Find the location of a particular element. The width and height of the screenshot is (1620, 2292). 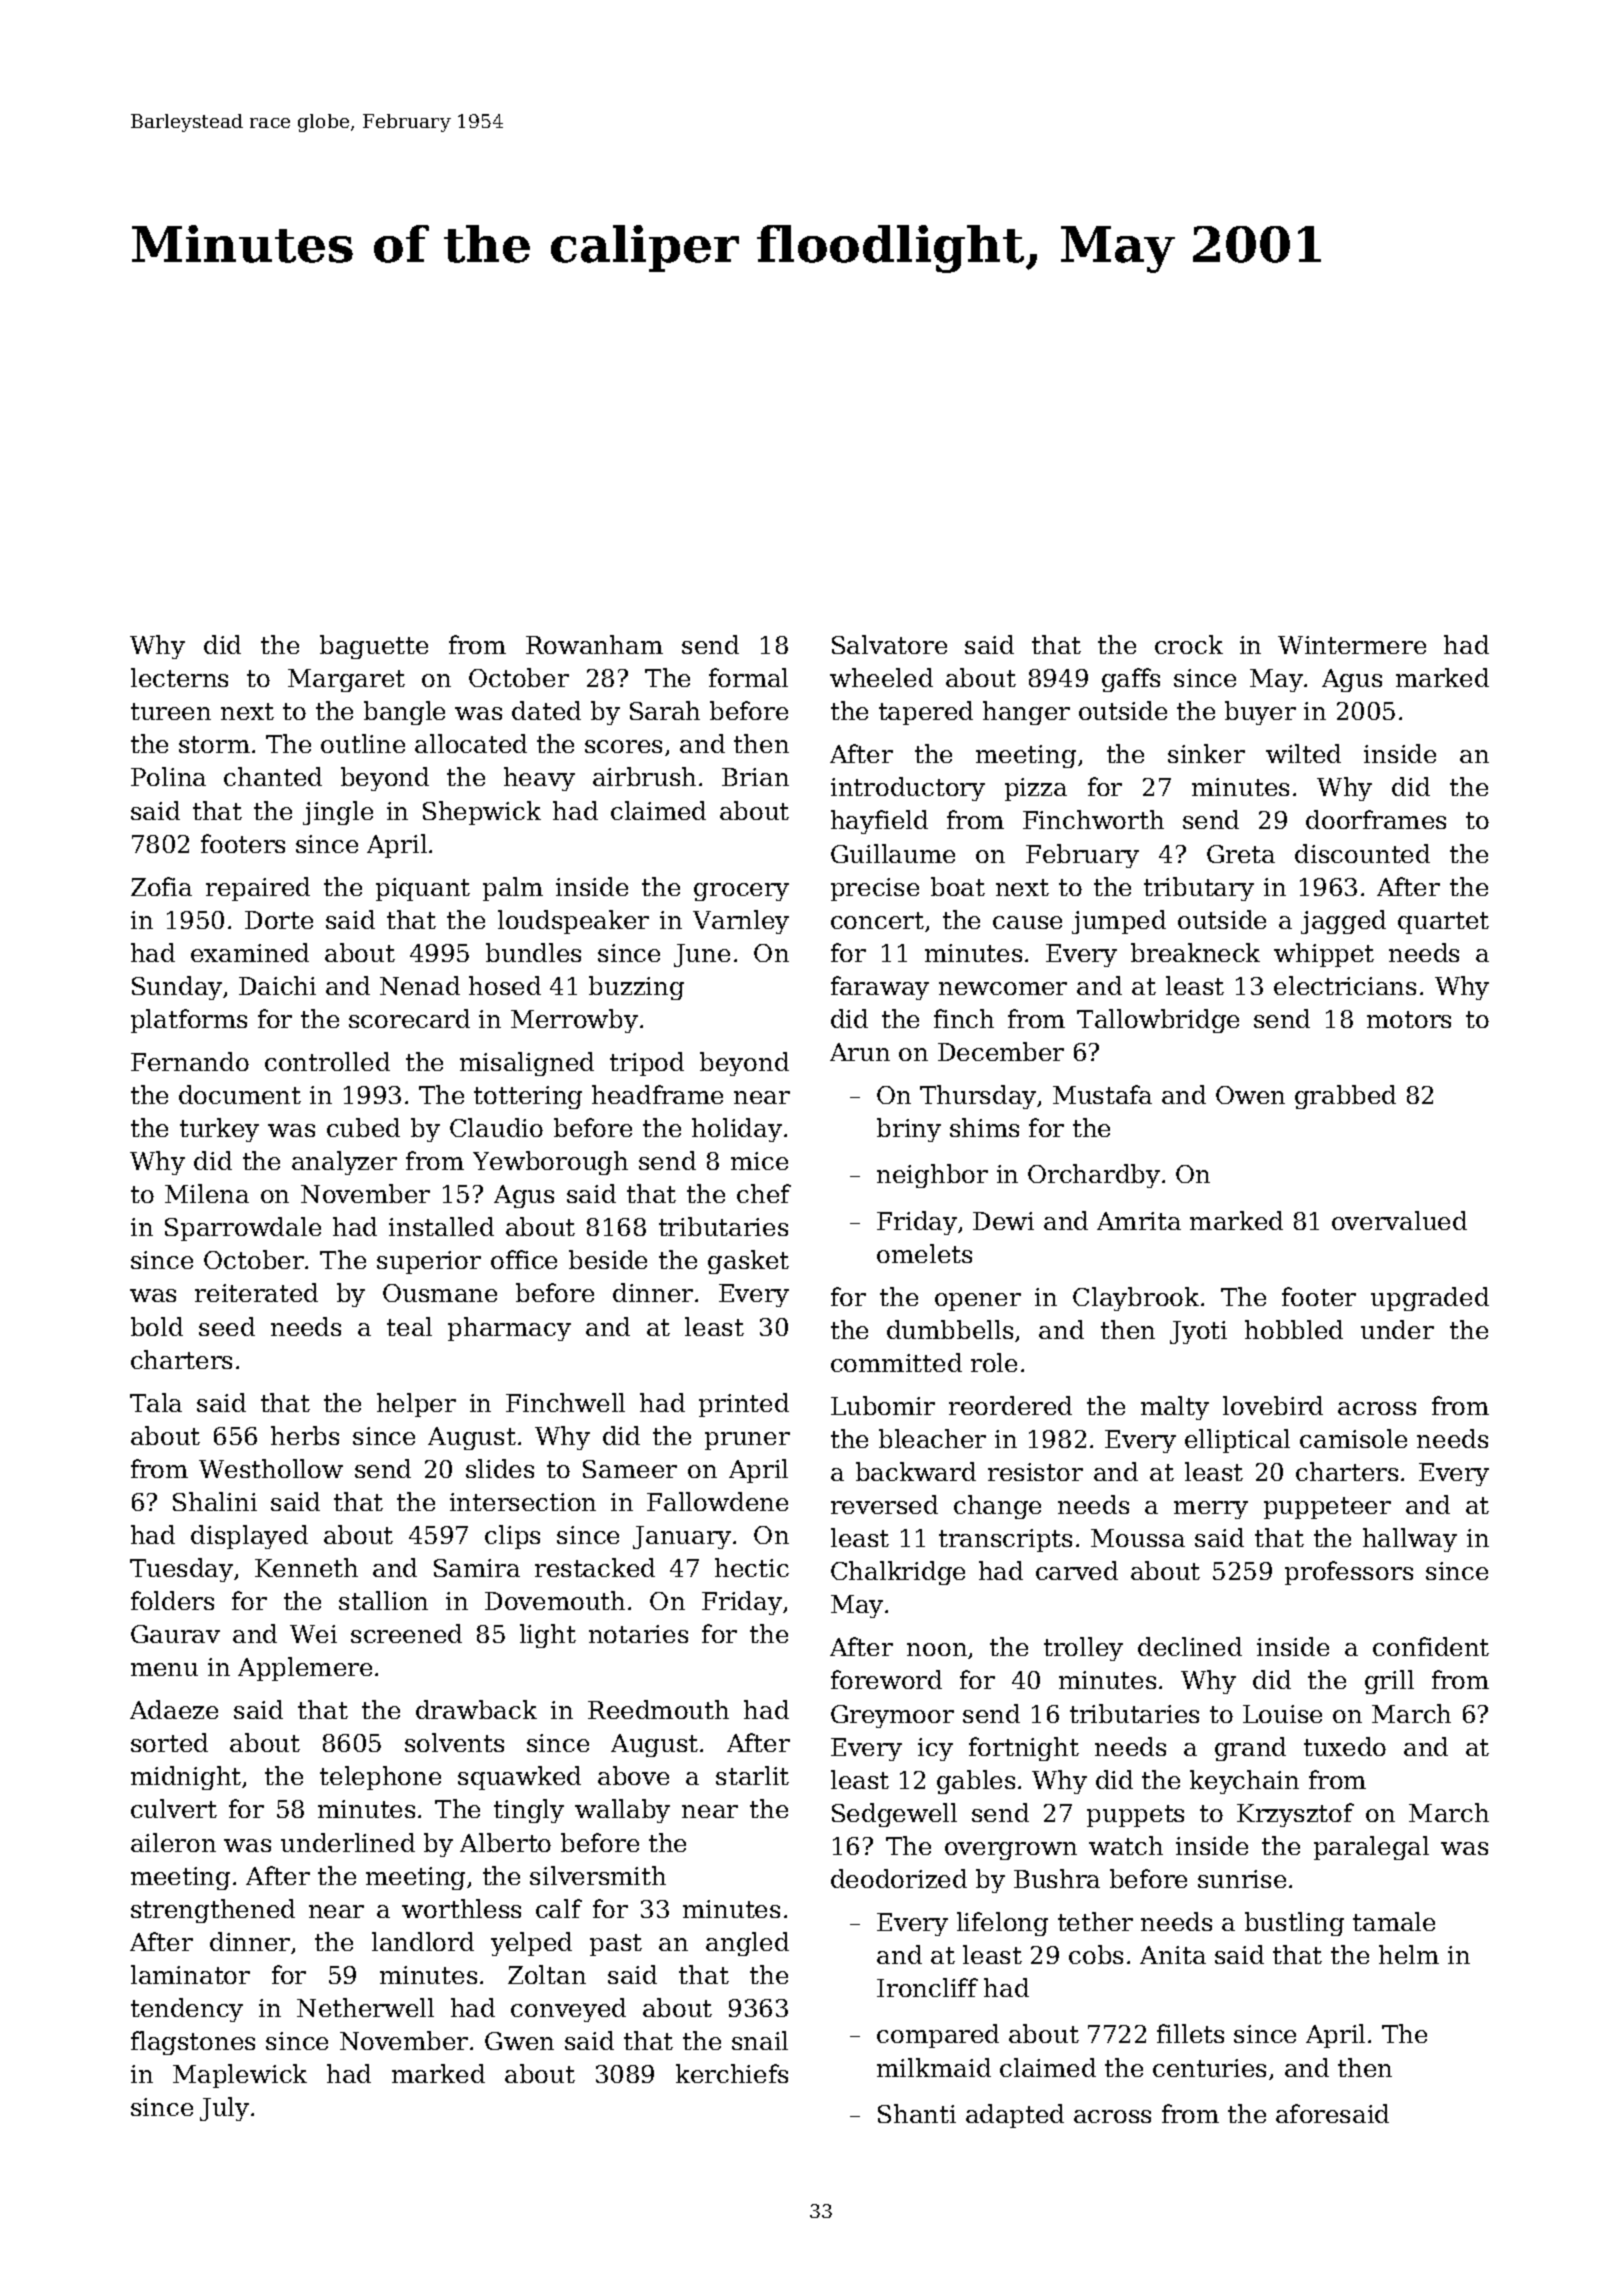

sunrise is located at coordinates (1242, 1879).
